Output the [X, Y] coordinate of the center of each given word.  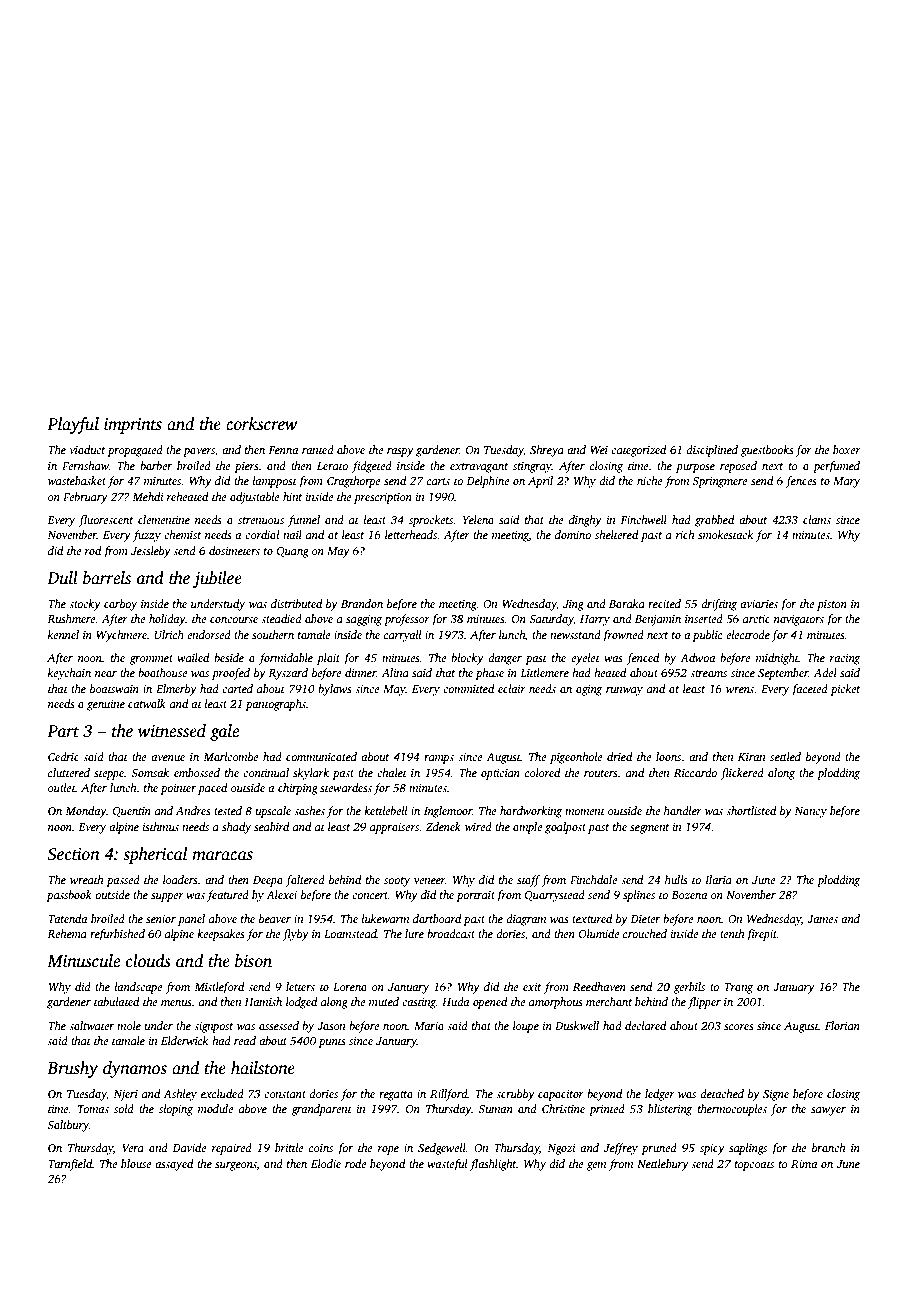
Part [63, 731]
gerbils [689, 988]
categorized [638, 451]
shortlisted [751, 810]
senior [161, 919]
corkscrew [261, 424]
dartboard [437, 918]
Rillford [449, 1095]
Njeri [125, 1095]
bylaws [335, 690]
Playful [73, 425]
